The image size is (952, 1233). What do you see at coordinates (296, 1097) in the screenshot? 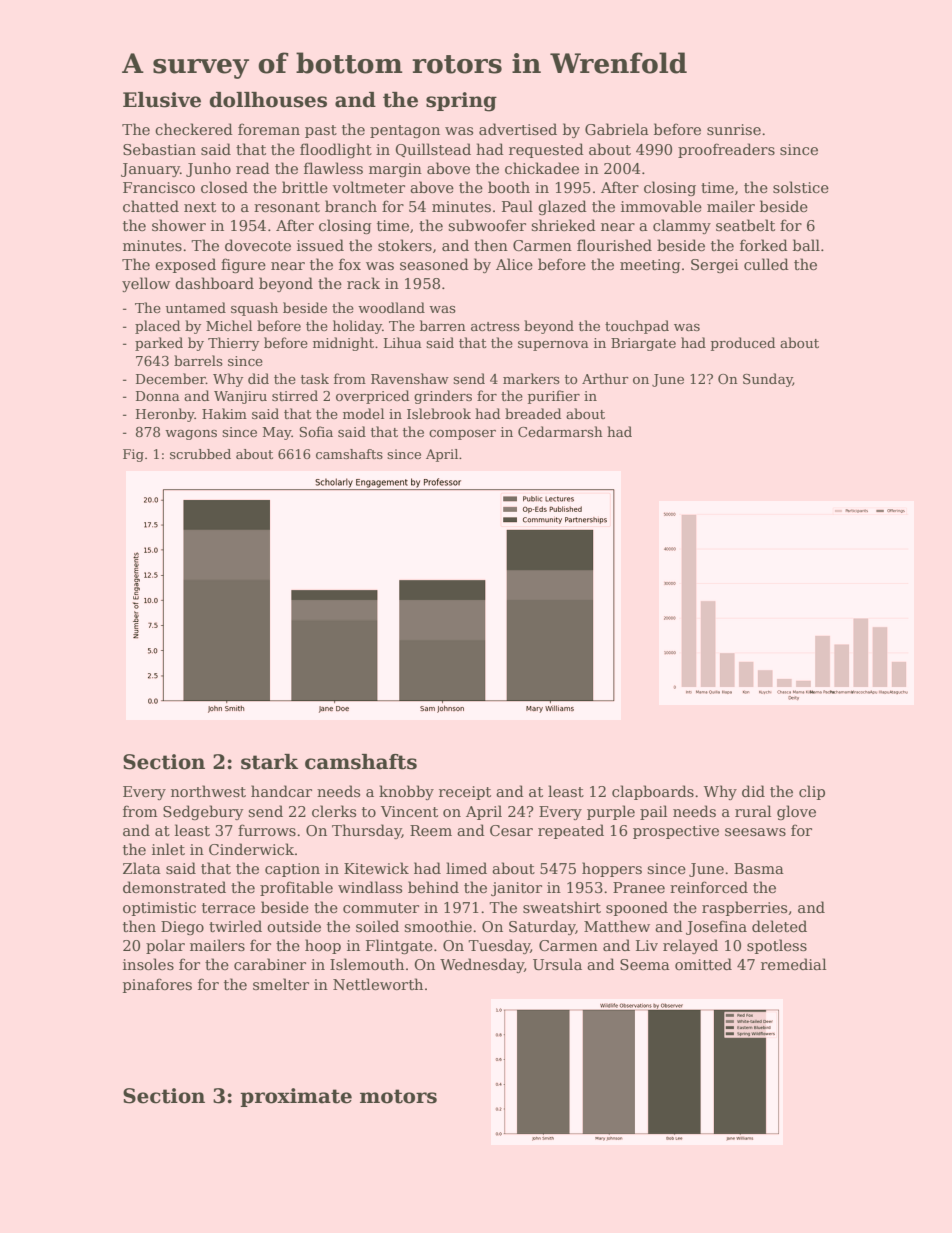
I see `proximate` at bounding box center [296, 1097].
